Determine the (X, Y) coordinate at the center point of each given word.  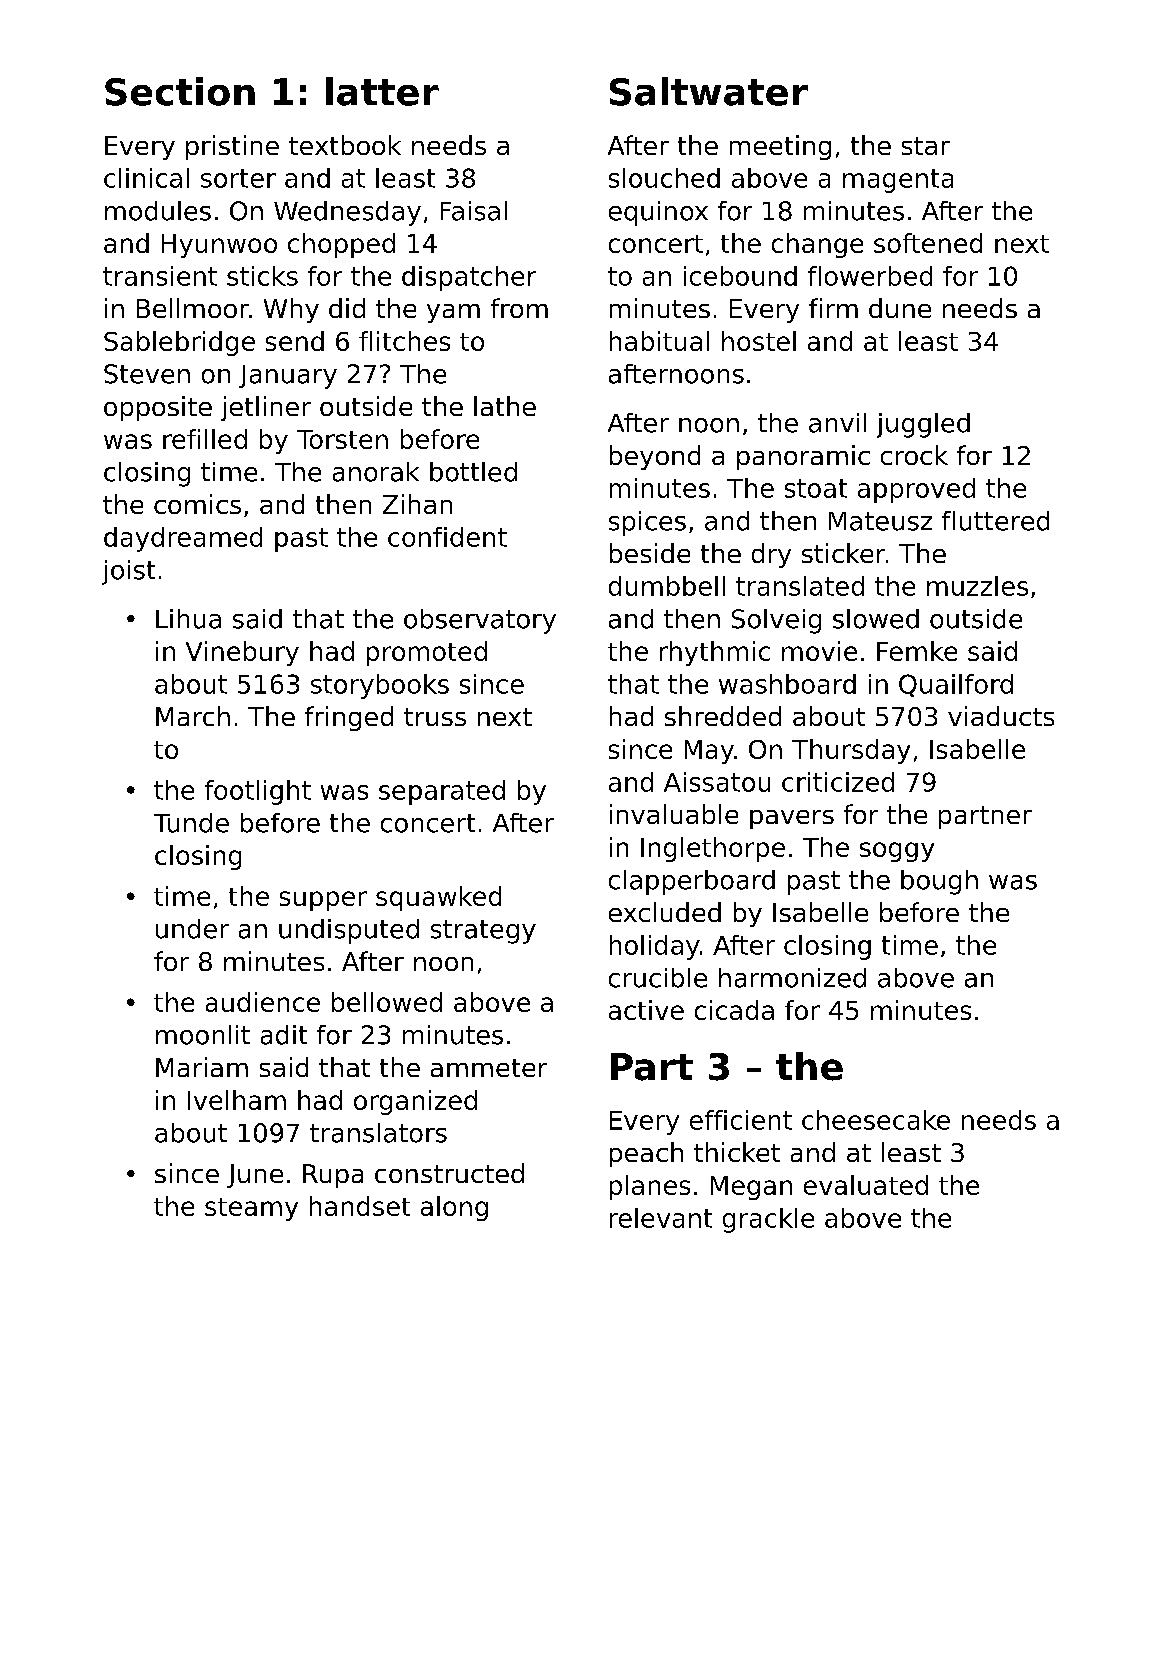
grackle (768, 1220)
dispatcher (469, 278)
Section (180, 91)
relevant (661, 1218)
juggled (923, 425)
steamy (251, 1209)
